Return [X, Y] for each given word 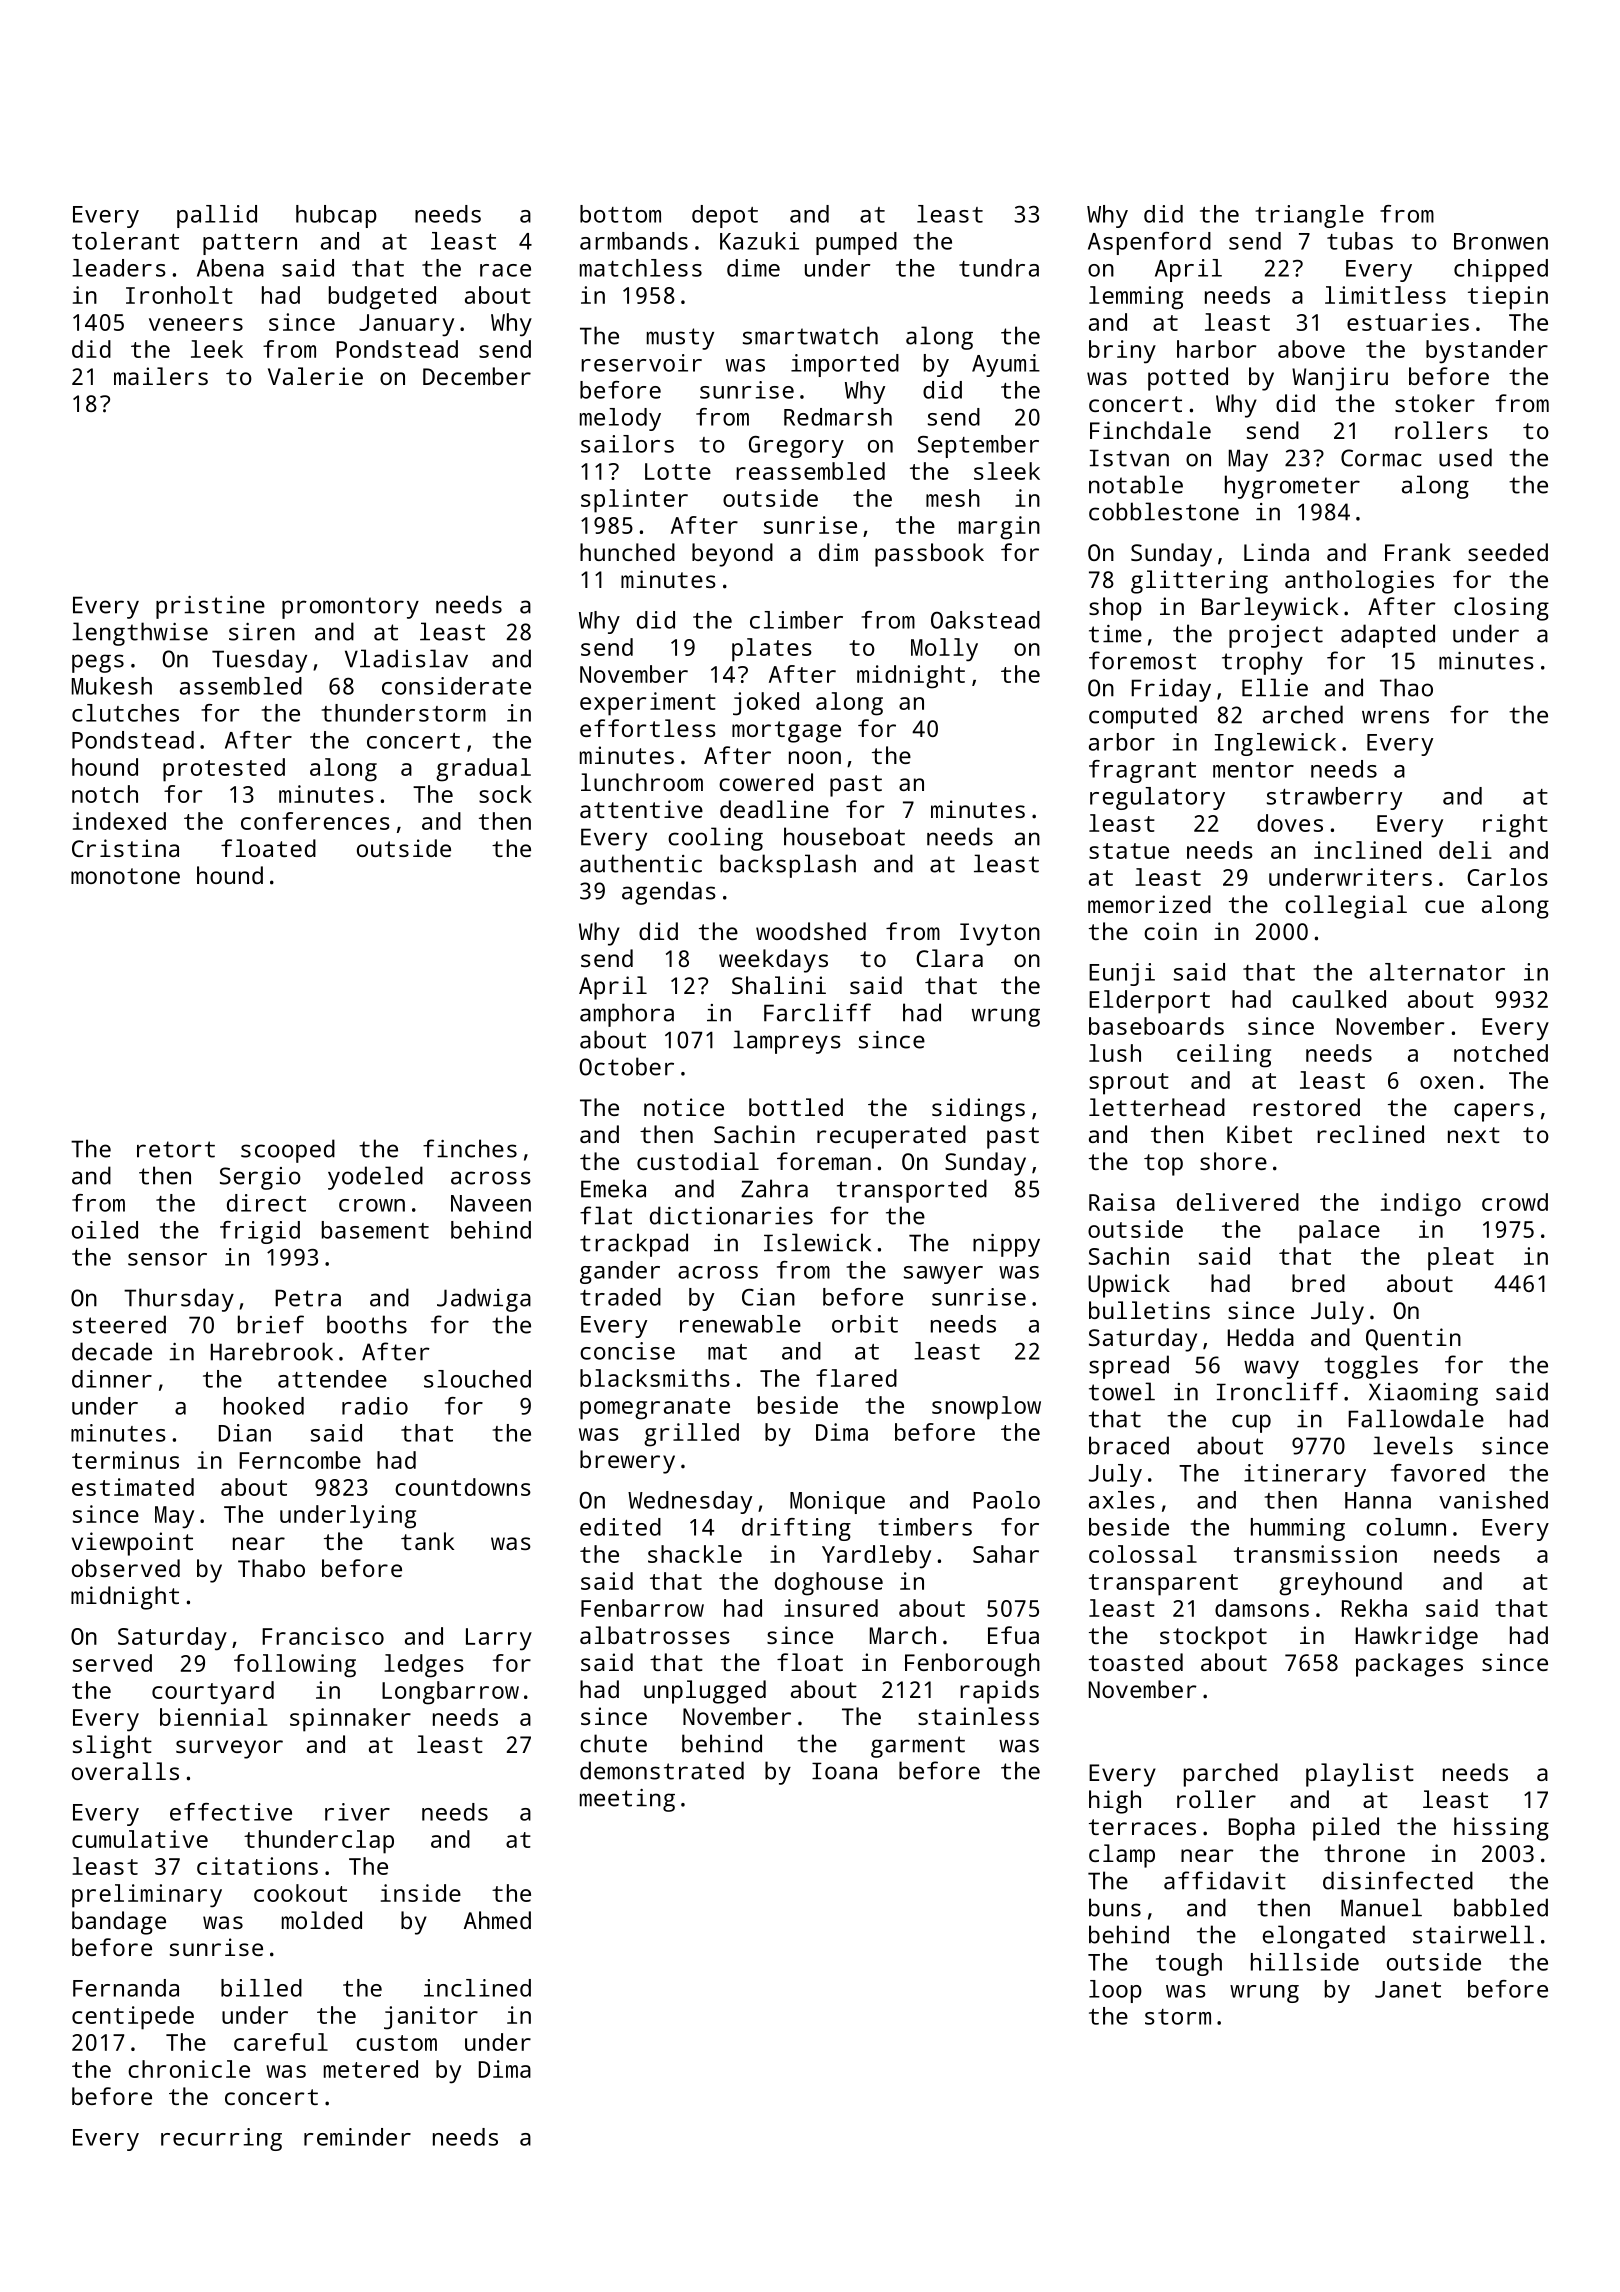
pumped [856, 243]
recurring [221, 2139]
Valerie [315, 376]
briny [1122, 352]
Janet [1408, 1989]
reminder [357, 2137]
